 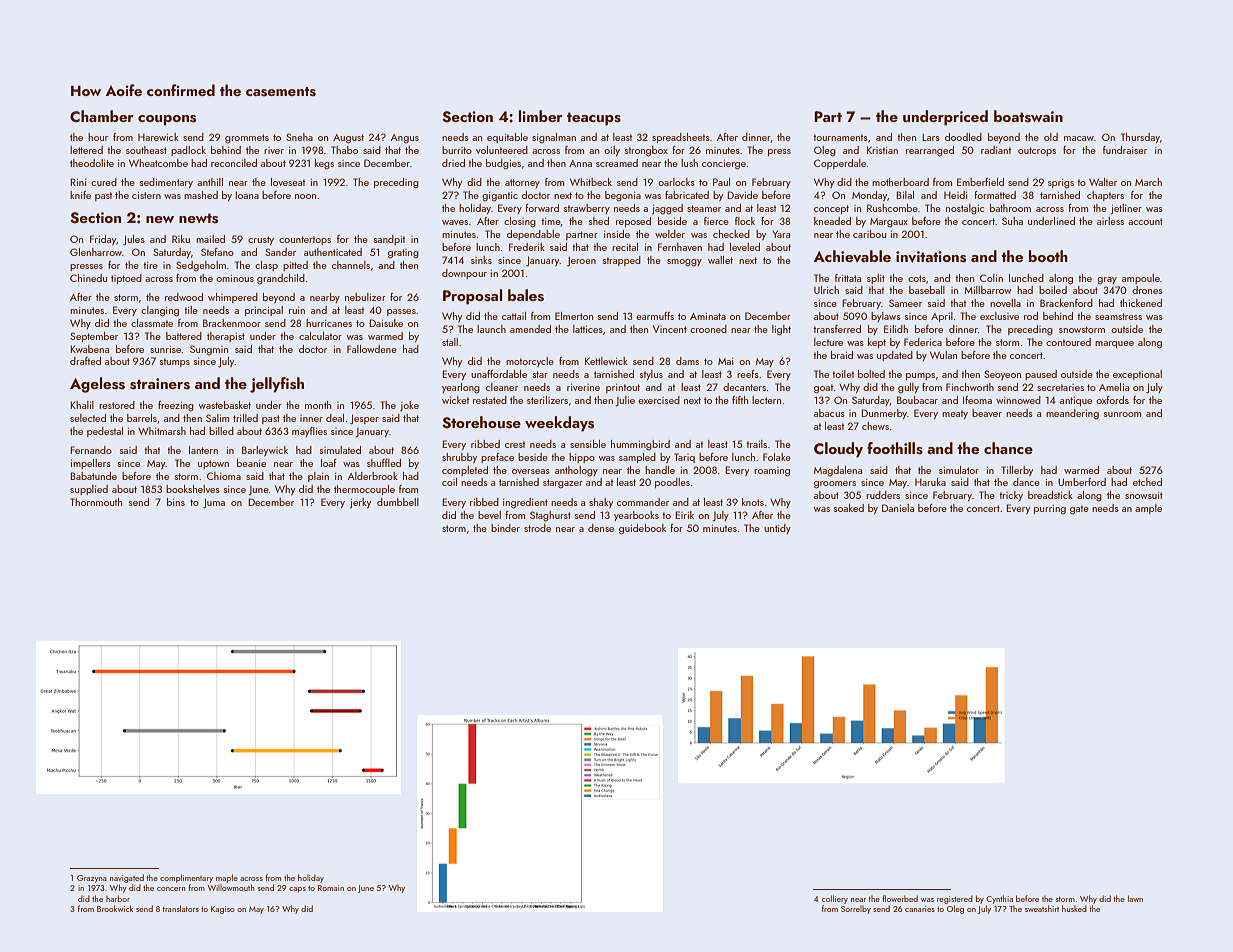 I want to click on Bilal, so click(x=905, y=195).
